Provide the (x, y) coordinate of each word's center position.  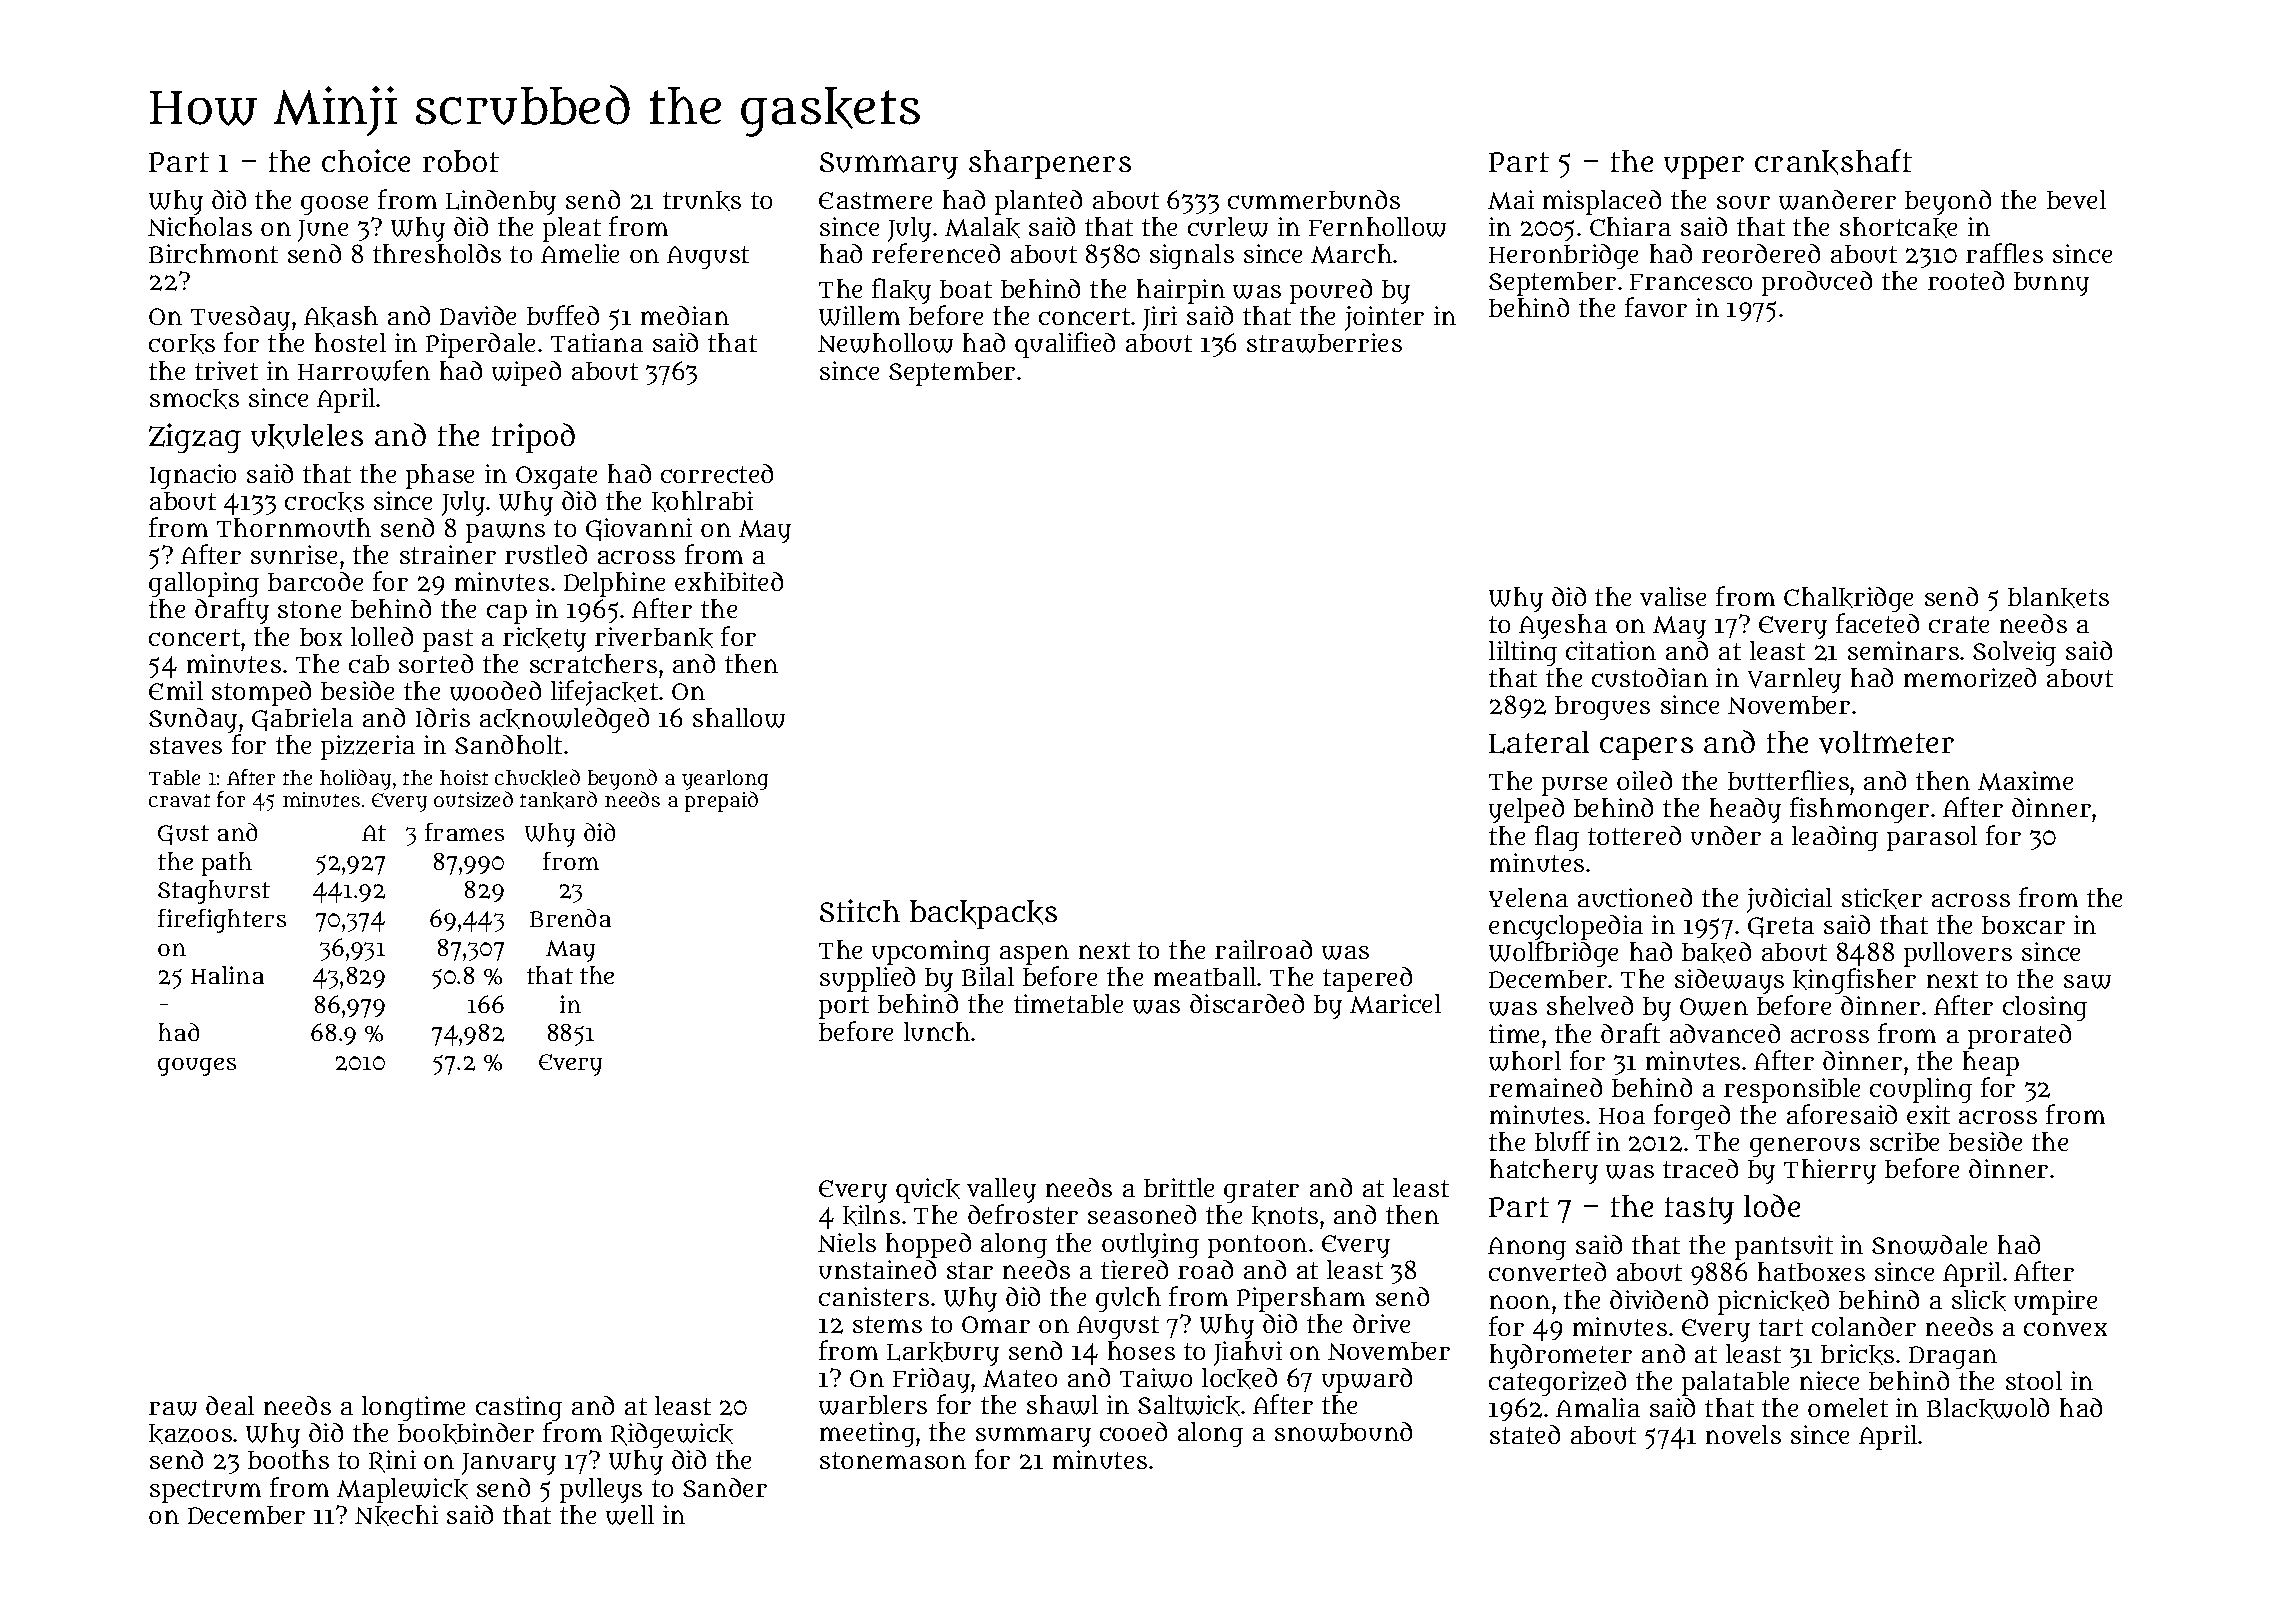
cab (369, 664)
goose (334, 205)
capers (1646, 748)
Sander (725, 1487)
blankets (2058, 597)
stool (2034, 1380)
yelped (1526, 810)
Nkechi (396, 1515)
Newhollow (885, 343)
